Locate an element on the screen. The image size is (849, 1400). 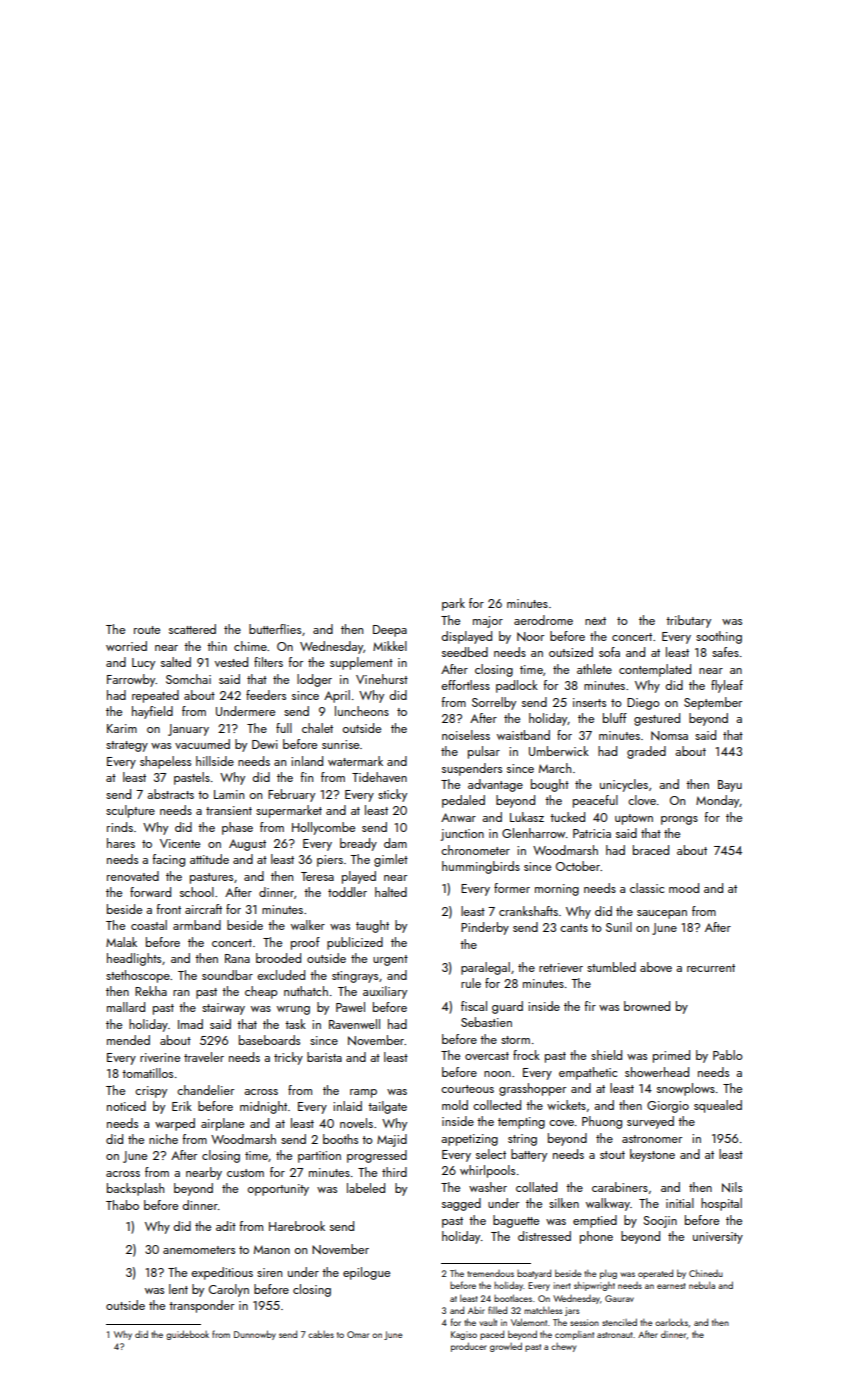
guidebook is located at coordinates (187, 1335).
